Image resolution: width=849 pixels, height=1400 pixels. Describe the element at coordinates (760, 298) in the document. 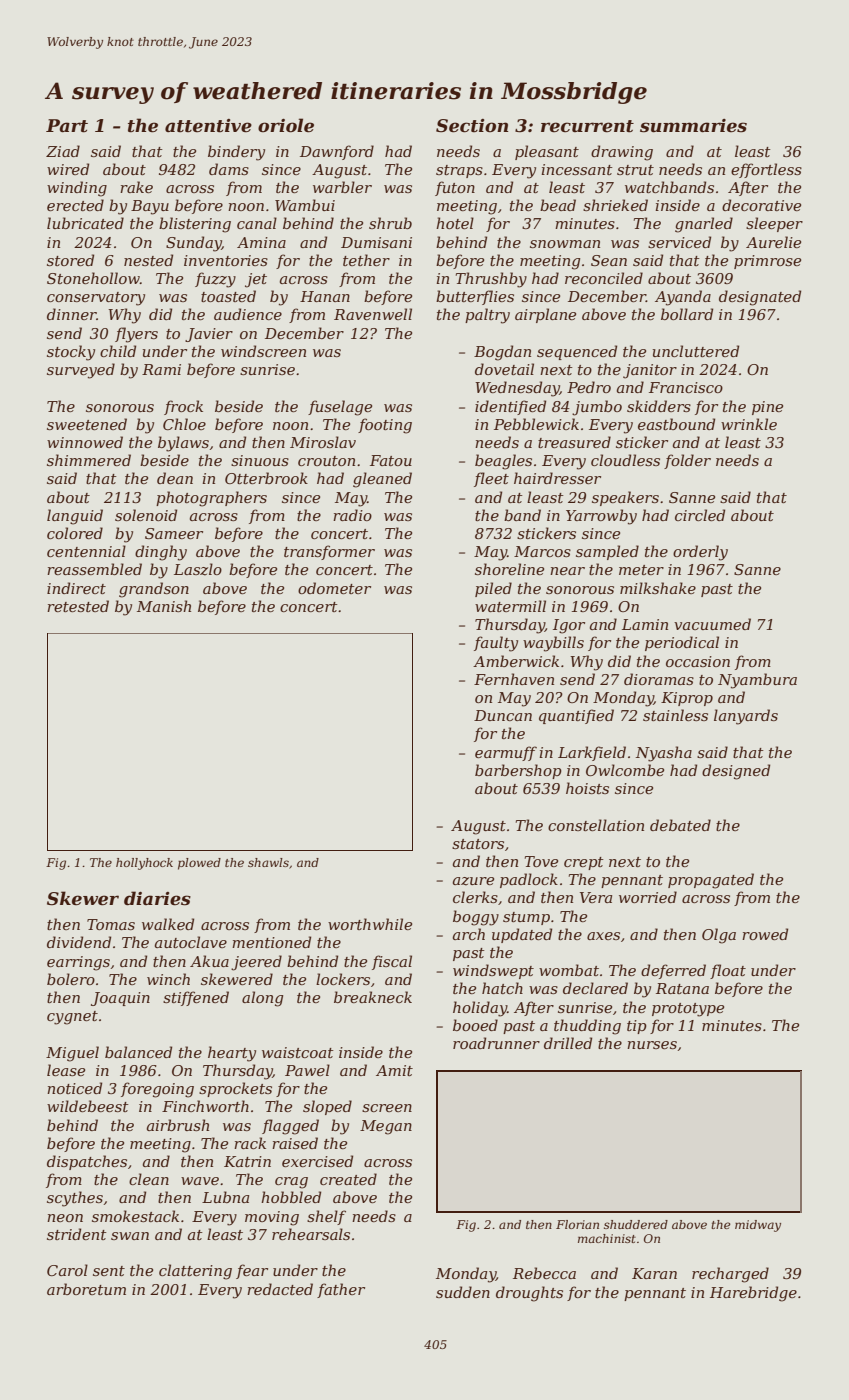

I see `designated` at that location.
